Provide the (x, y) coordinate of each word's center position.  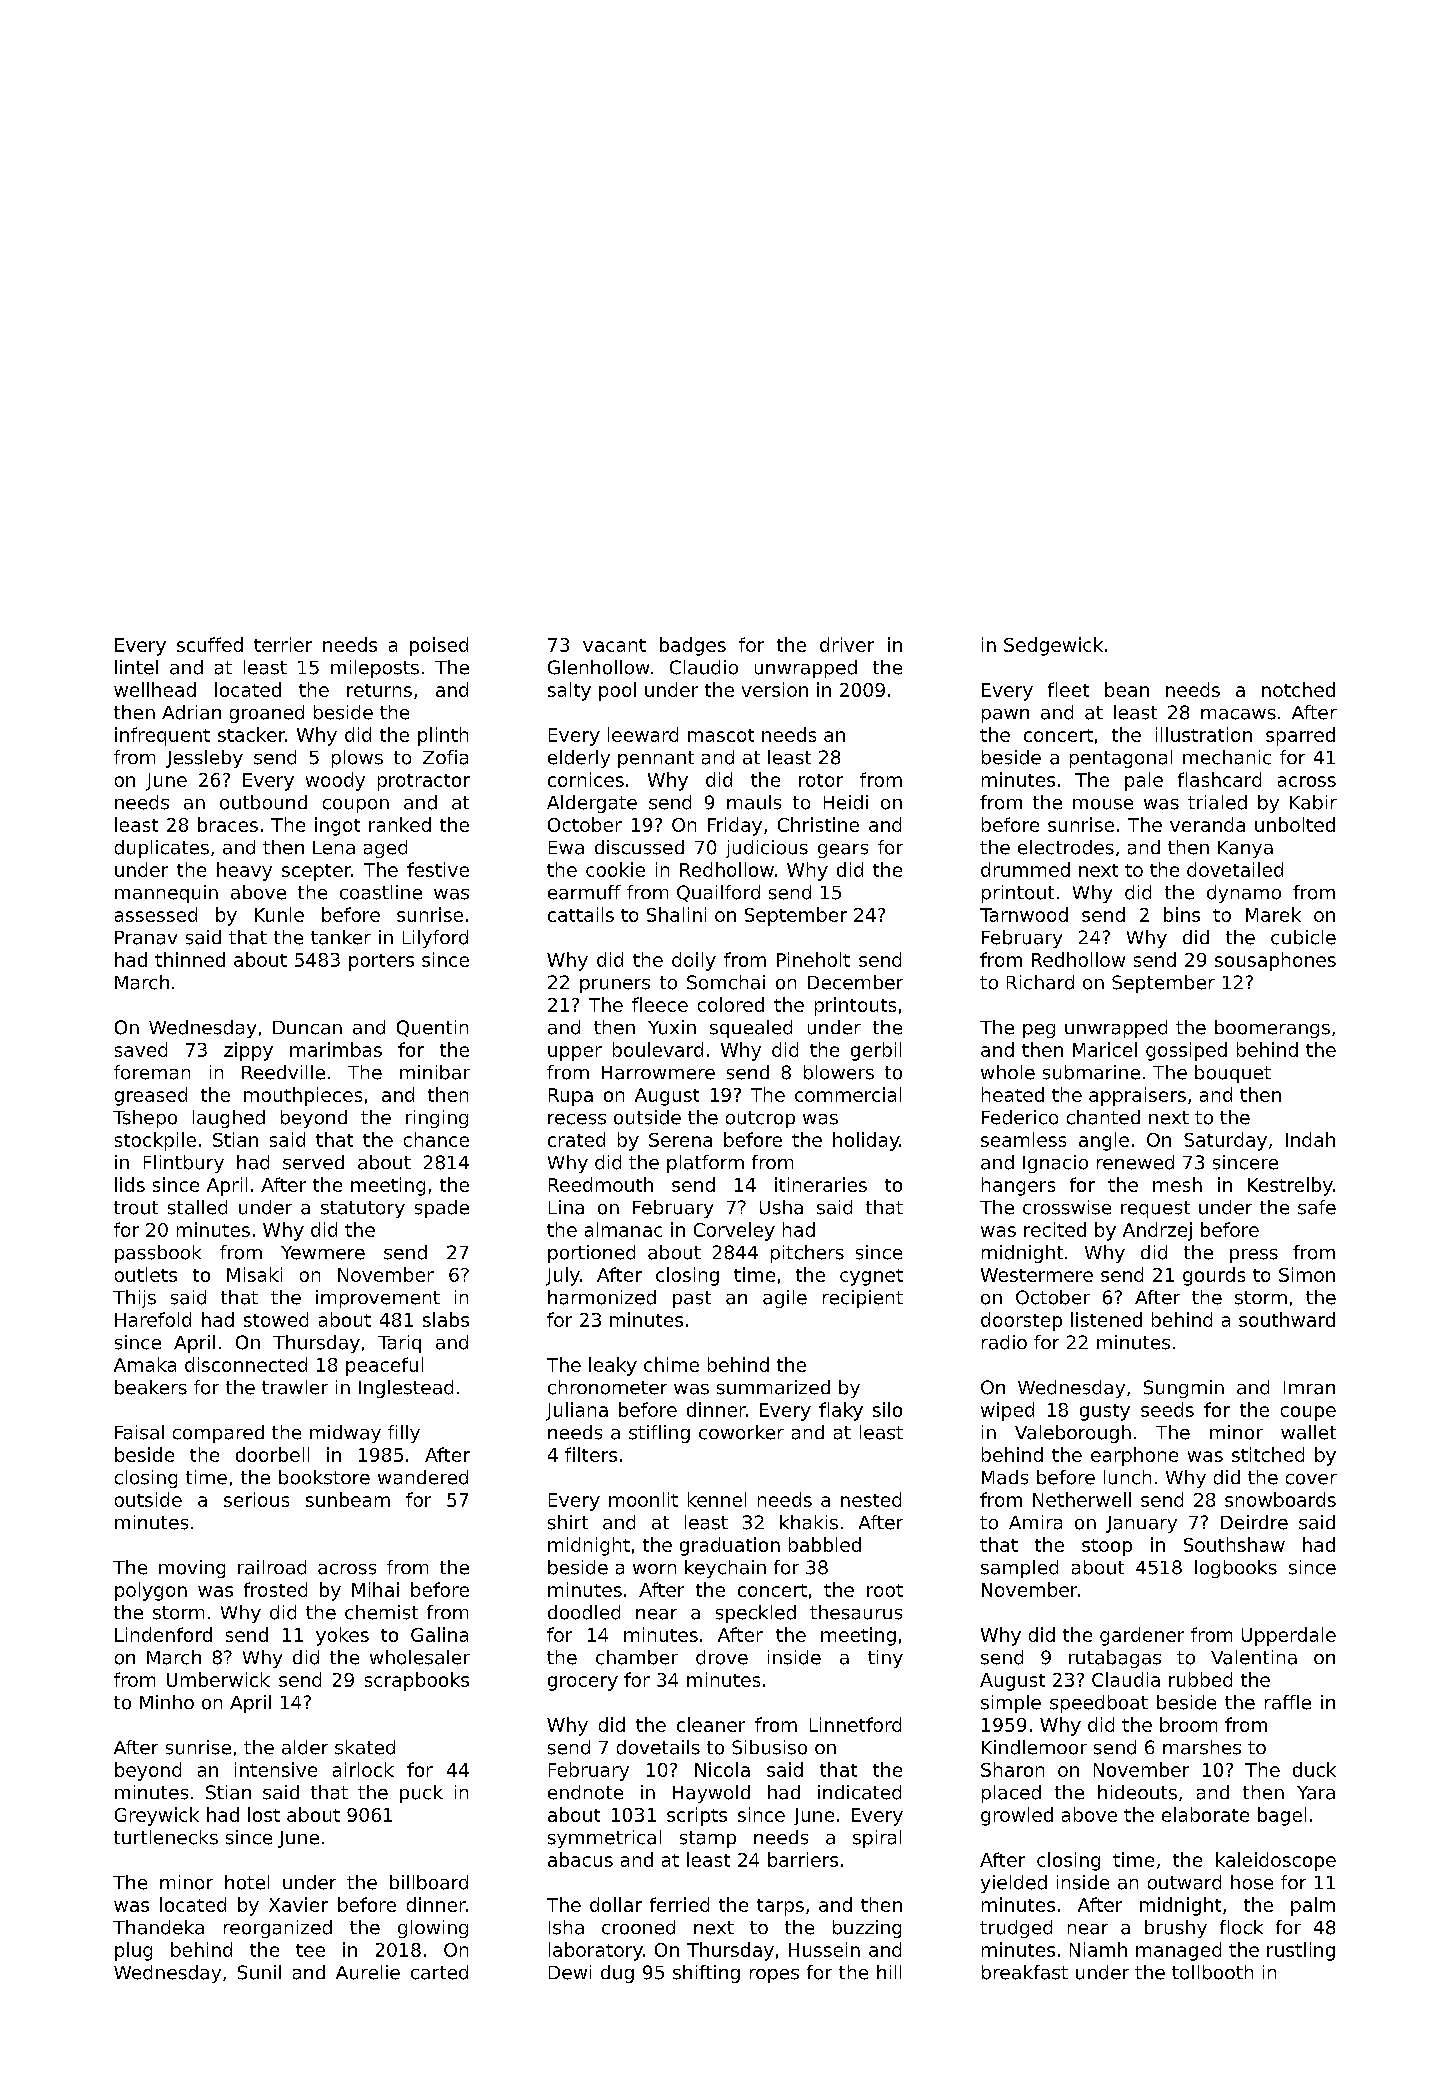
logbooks (1236, 1569)
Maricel (1105, 1049)
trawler (295, 1387)
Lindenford (163, 1634)
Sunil (259, 1972)
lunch (1127, 1477)
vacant (614, 645)
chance (436, 1139)
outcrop (760, 1119)
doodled (584, 1612)
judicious (767, 849)
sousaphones (1275, 961)
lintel (136, 667)
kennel (717, 1499)
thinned (190, 959)
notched (1298, 689)
